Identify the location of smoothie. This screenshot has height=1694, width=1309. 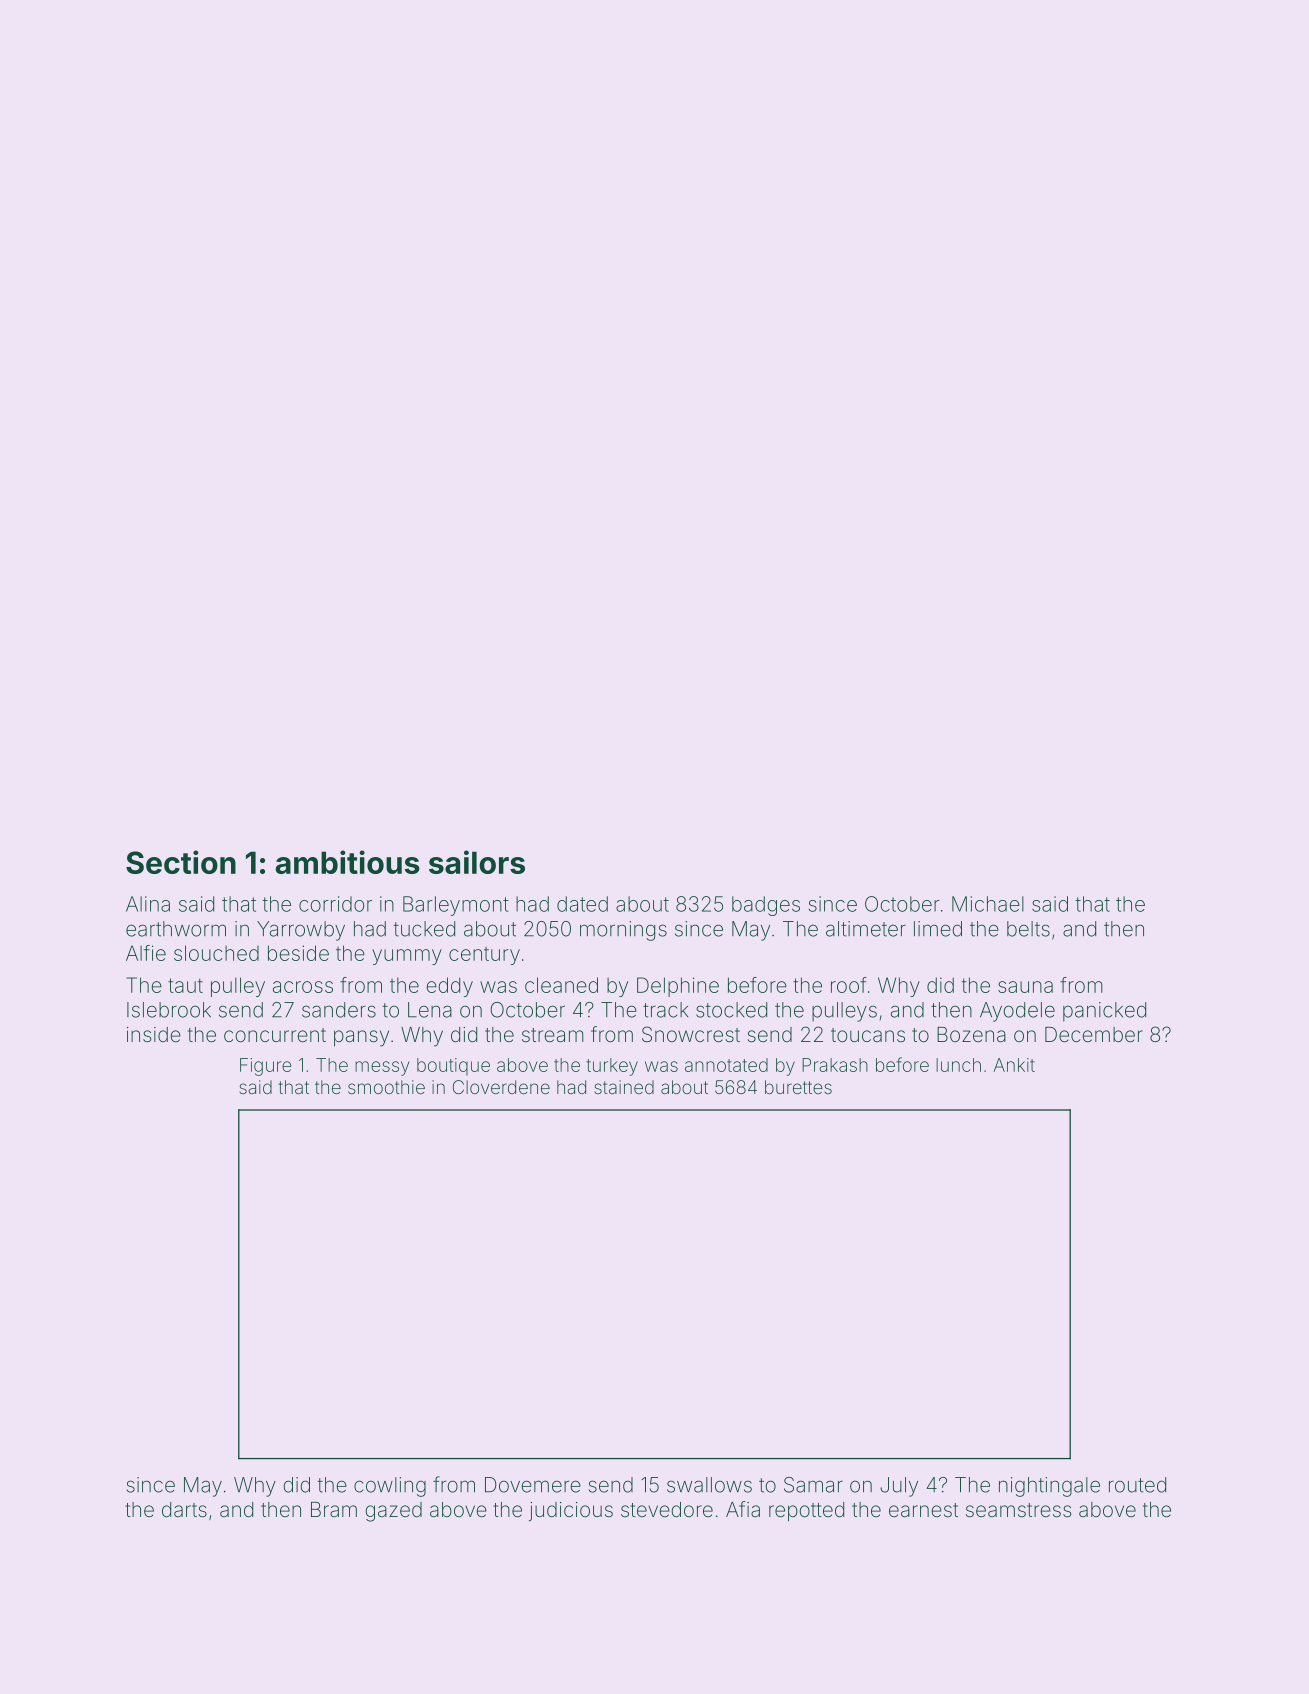
(386, 1087).
